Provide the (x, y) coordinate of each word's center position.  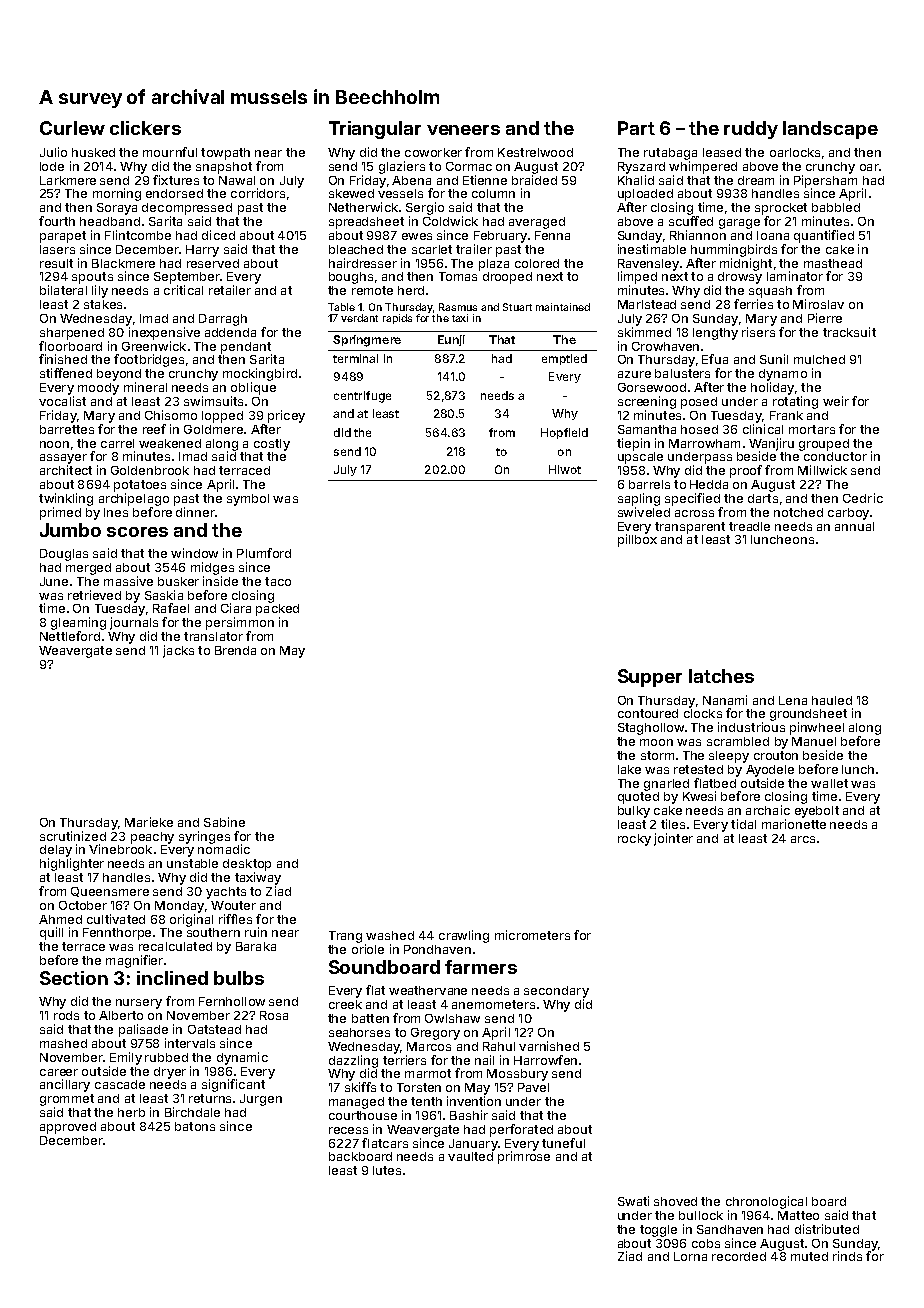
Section (74, 978)
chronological (766, 1202)
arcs (803, 839)
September (187, 278)
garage (739, 224)
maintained (563, 307)
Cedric (863, 498)
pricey (286, 416)
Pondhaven (437, 949)
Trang (345, 937)
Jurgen (261, 1100)
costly (272, 445)
